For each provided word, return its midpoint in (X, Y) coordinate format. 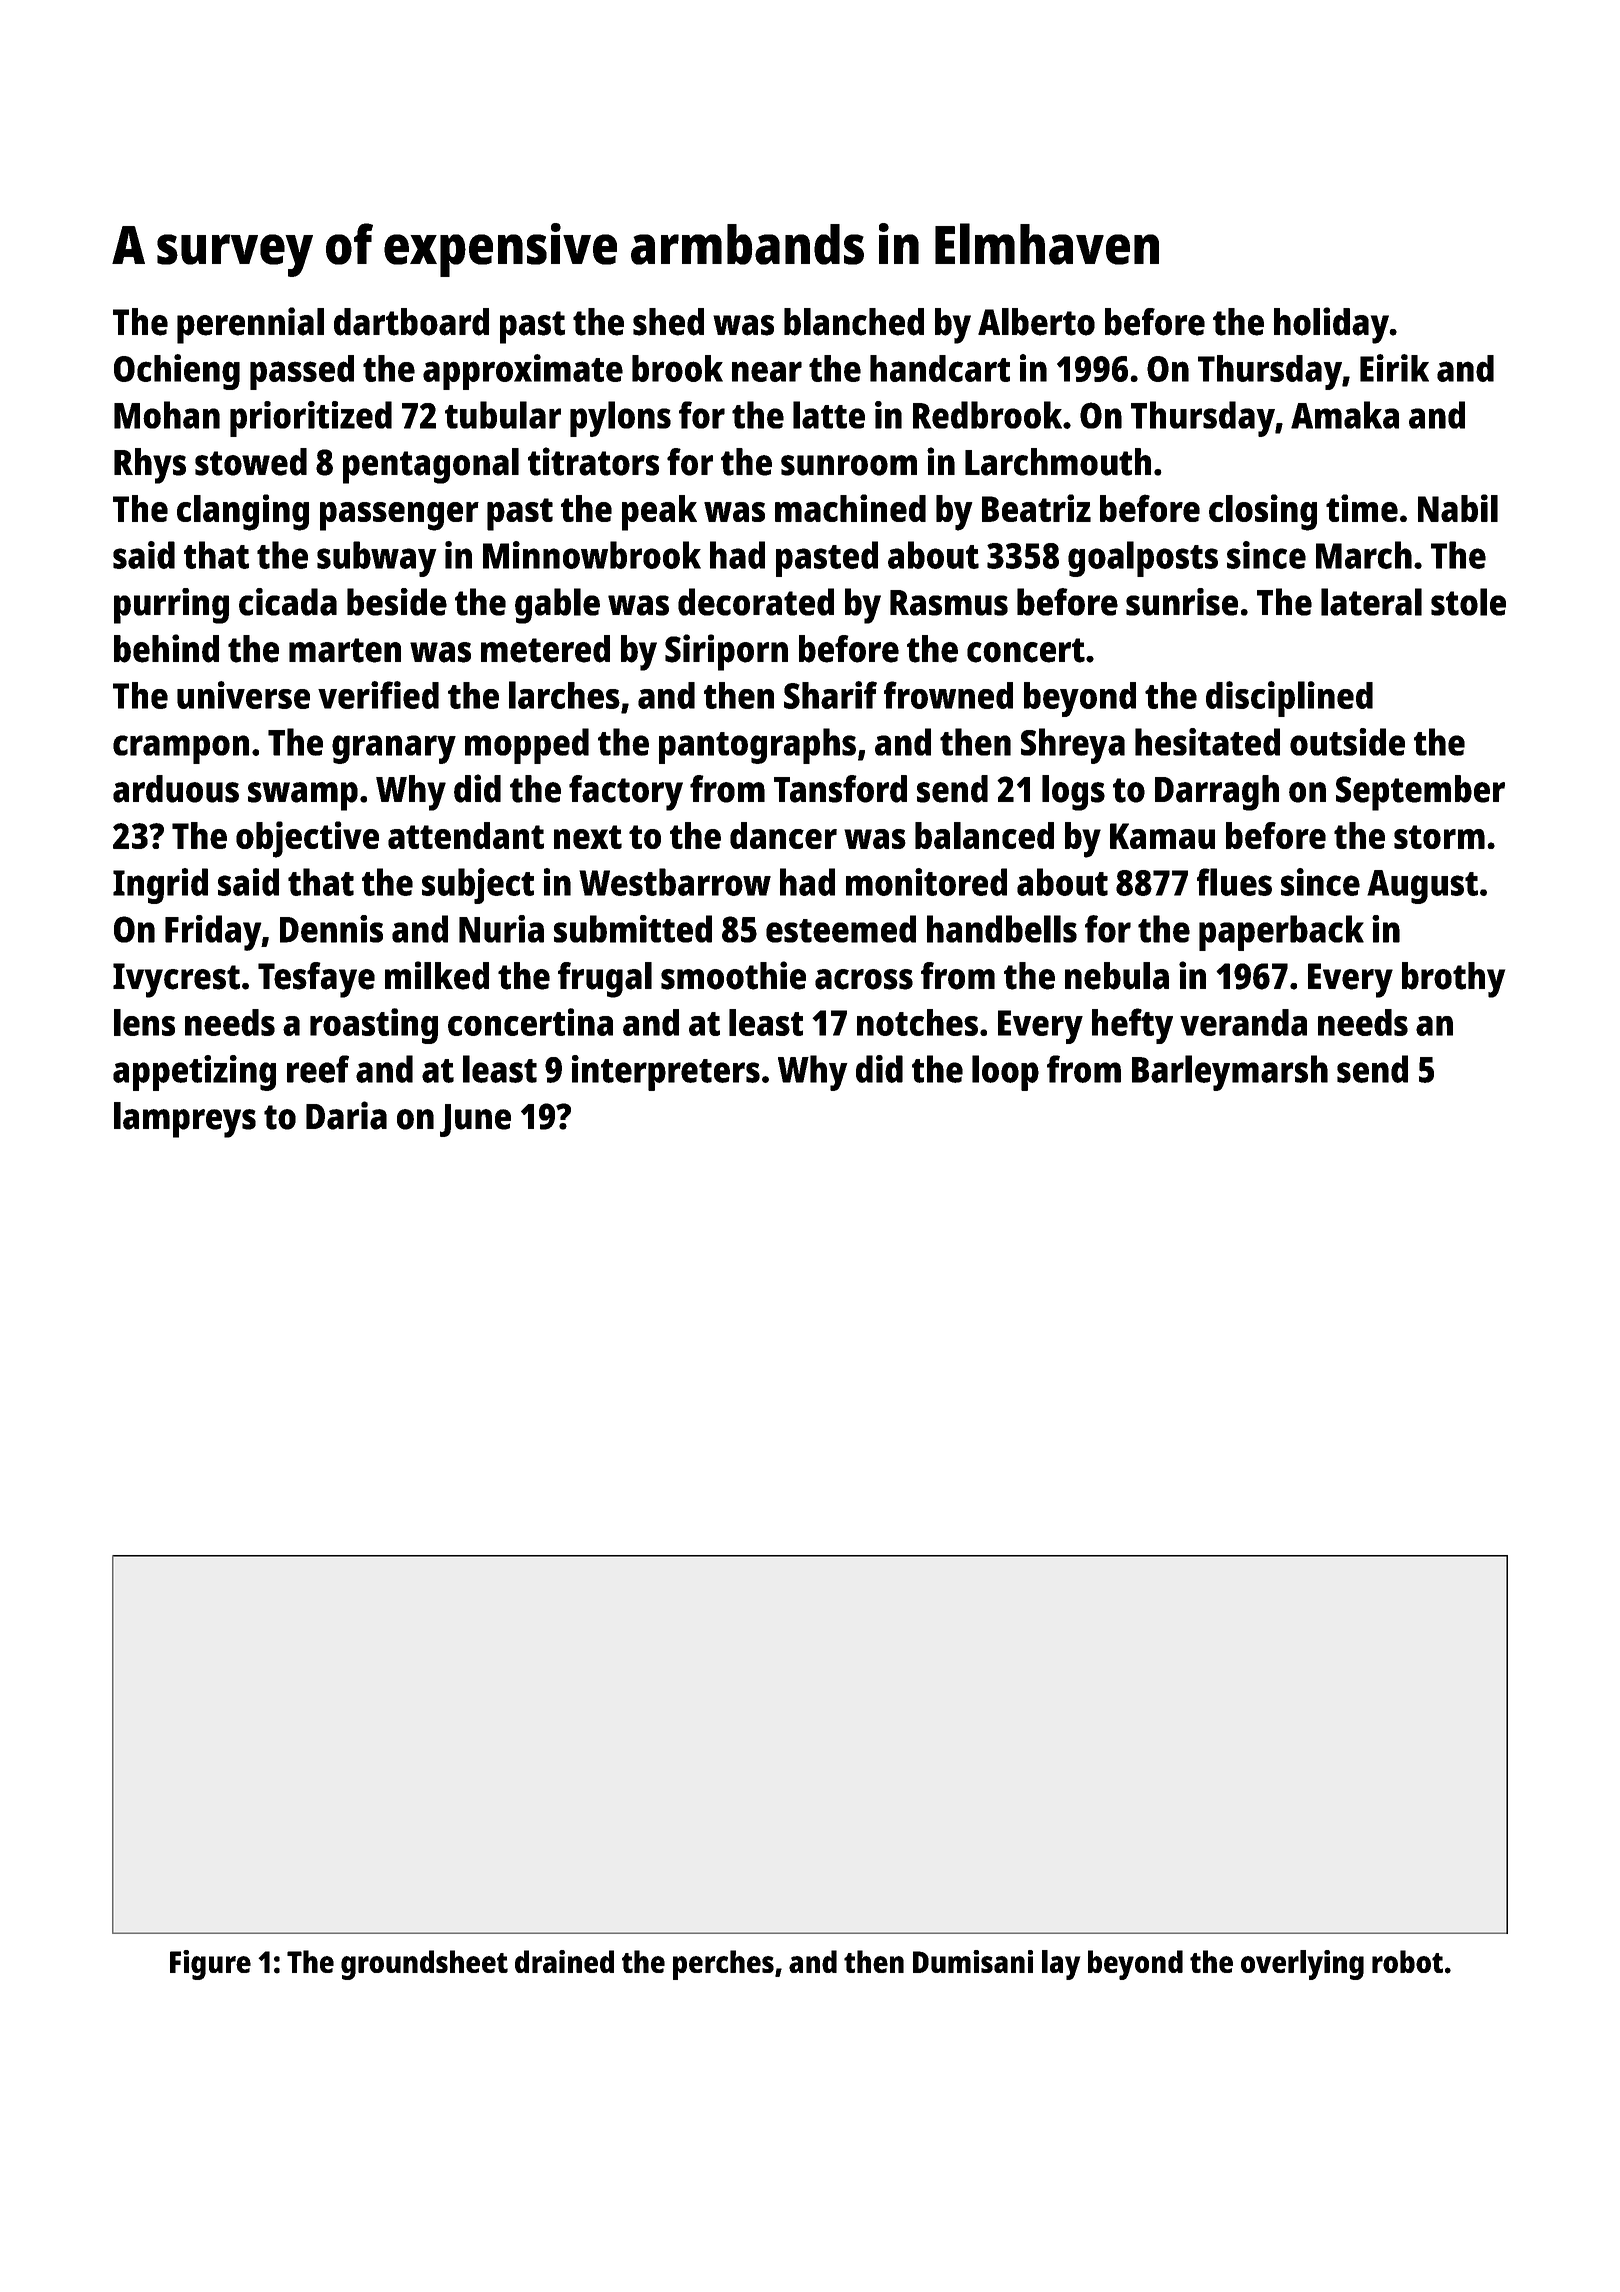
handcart (940, 368)
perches (723, 1965)
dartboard (411, 322)
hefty (1132, 1026)
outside (1347, 742)
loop (1005, 1073)
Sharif (830, 695)
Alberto (1036, 322)
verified (378, 695)
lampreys (185, 1120)
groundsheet (424, 1965)
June (475, 1120)
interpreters (666, 1073)
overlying (1302, 1965)
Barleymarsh (1230, 1073)
